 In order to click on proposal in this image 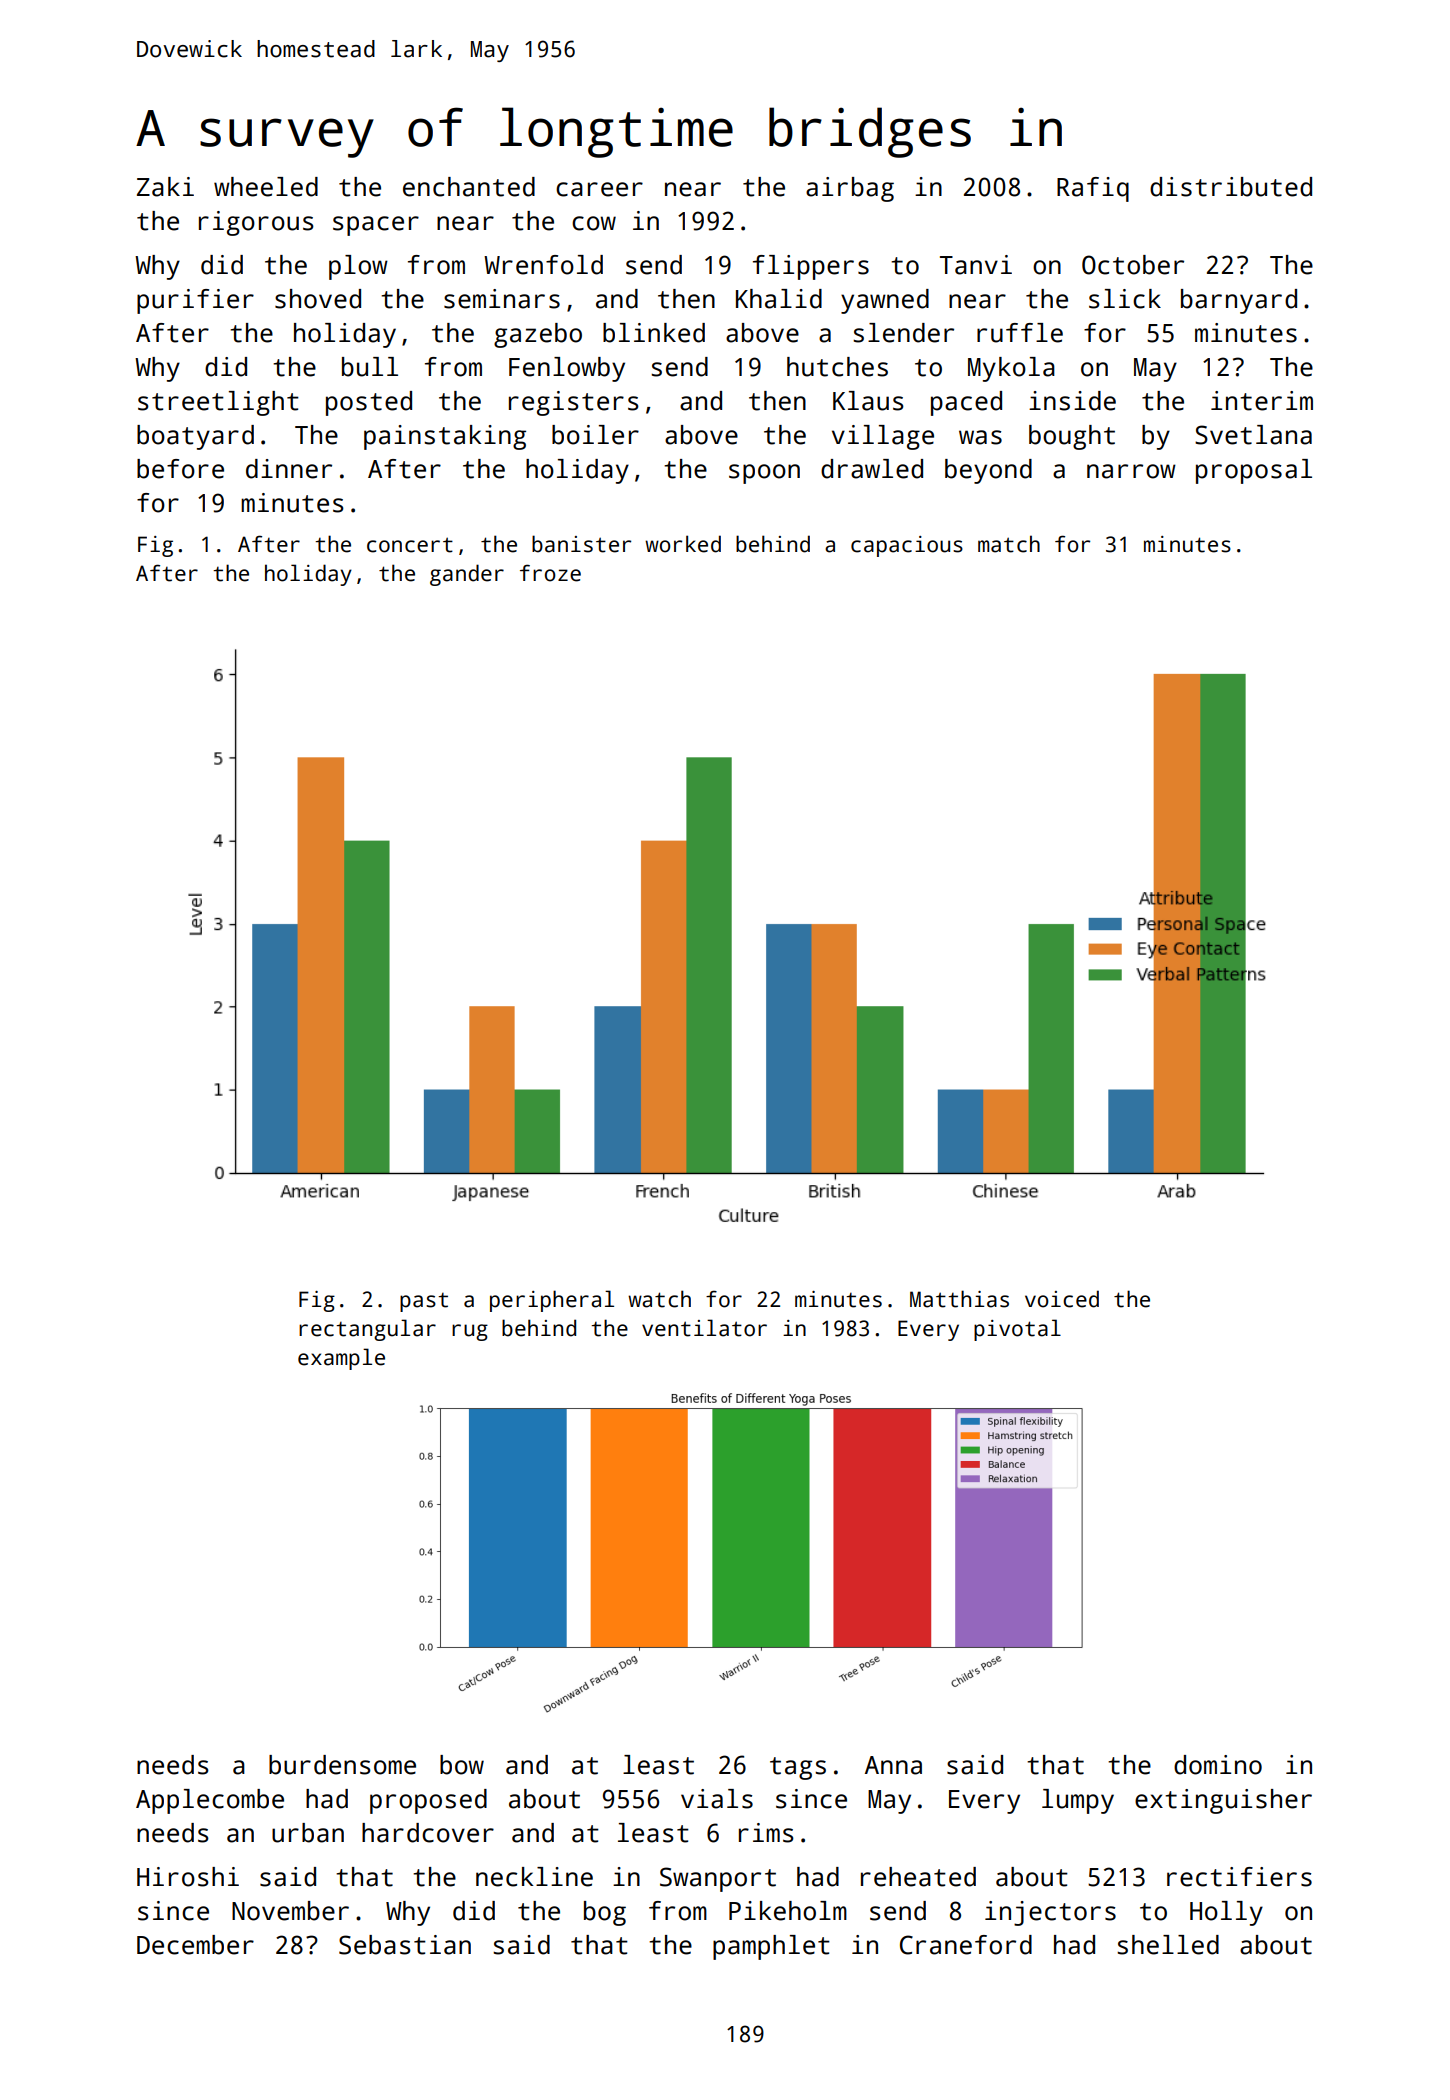, I will do `click(1254, 471)`.
